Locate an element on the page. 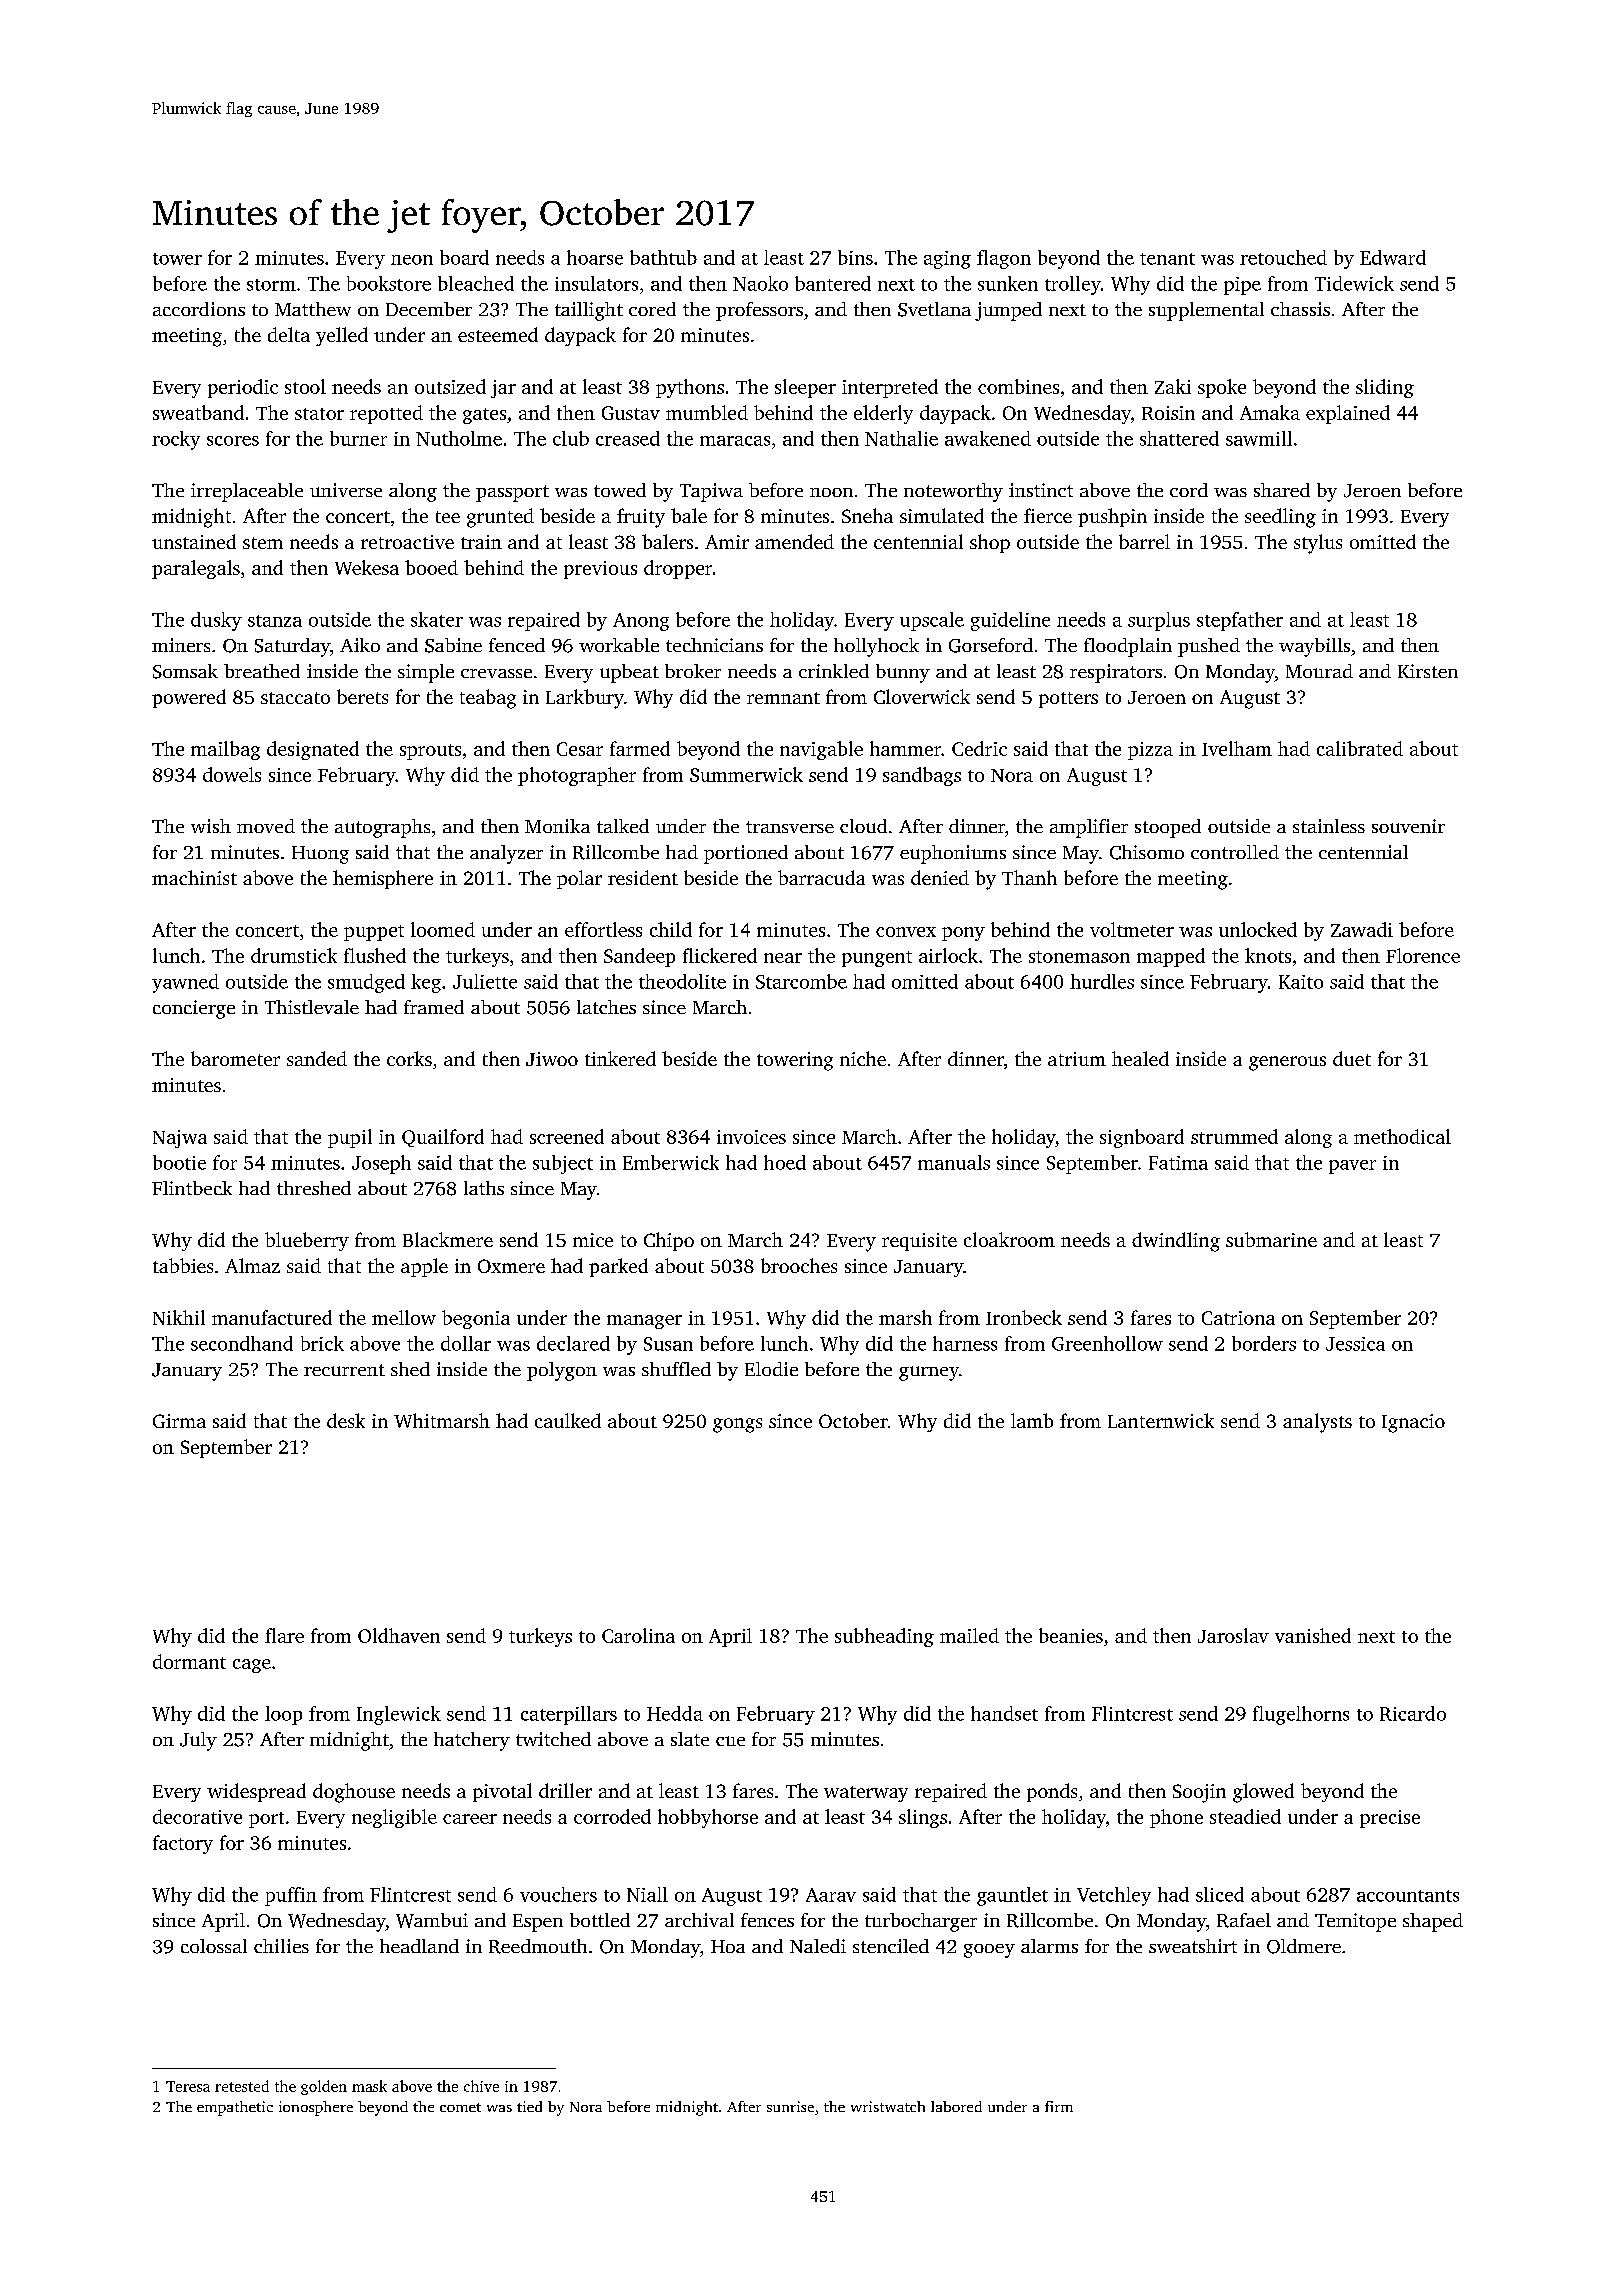 This page has width=1620, height=2292. requisite is located at coordinates (919, 1242).
